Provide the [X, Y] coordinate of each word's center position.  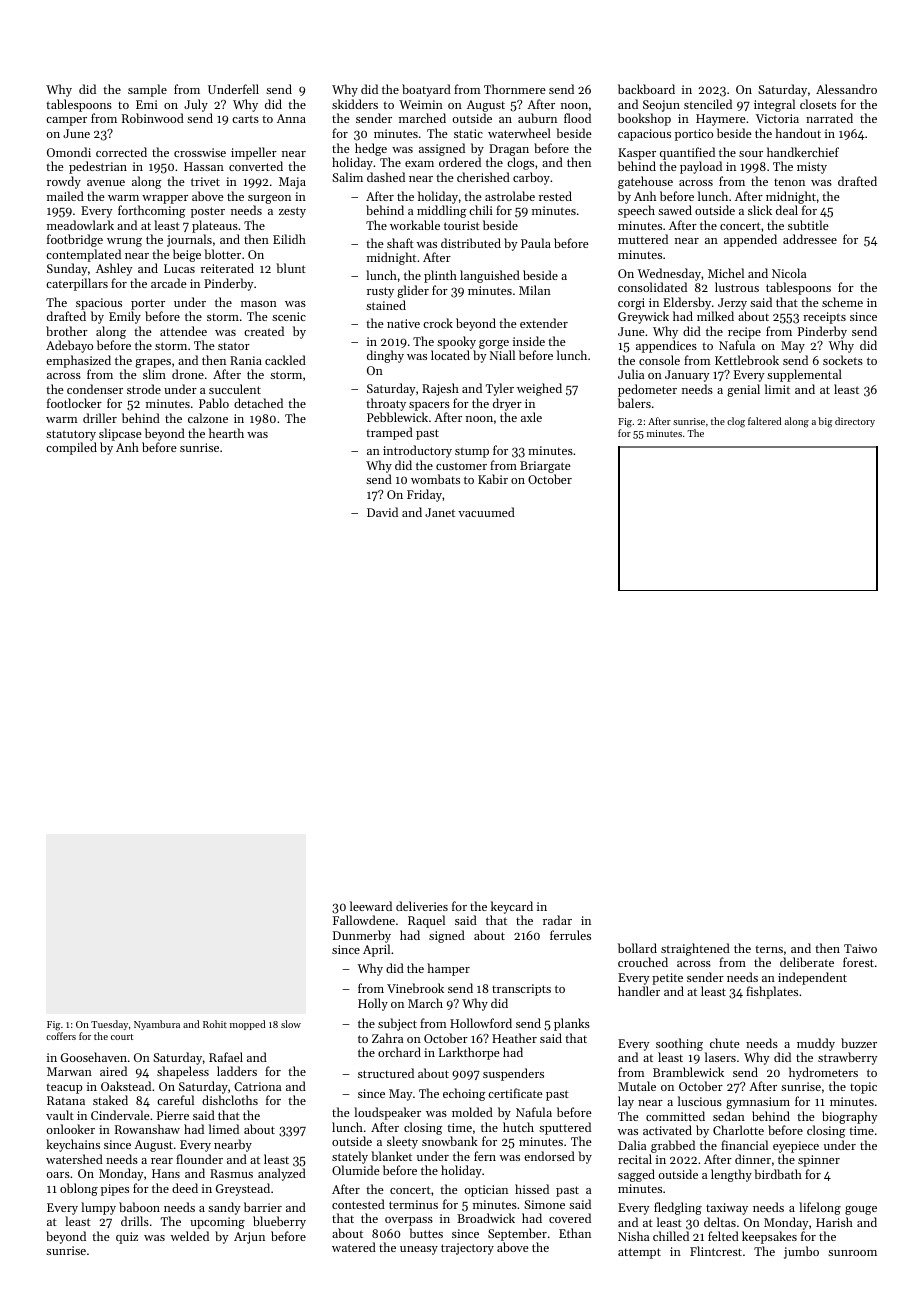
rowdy [64, 182]
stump [472, 452]
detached [258, 403]
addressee [810, 239]
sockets [843, 360]
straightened [695, 949]
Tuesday [109, 1025]
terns [769, 949]
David [382, 512]
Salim [347, 177]
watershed [74, 1159]
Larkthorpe [469, 1053]
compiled [71, 448]
